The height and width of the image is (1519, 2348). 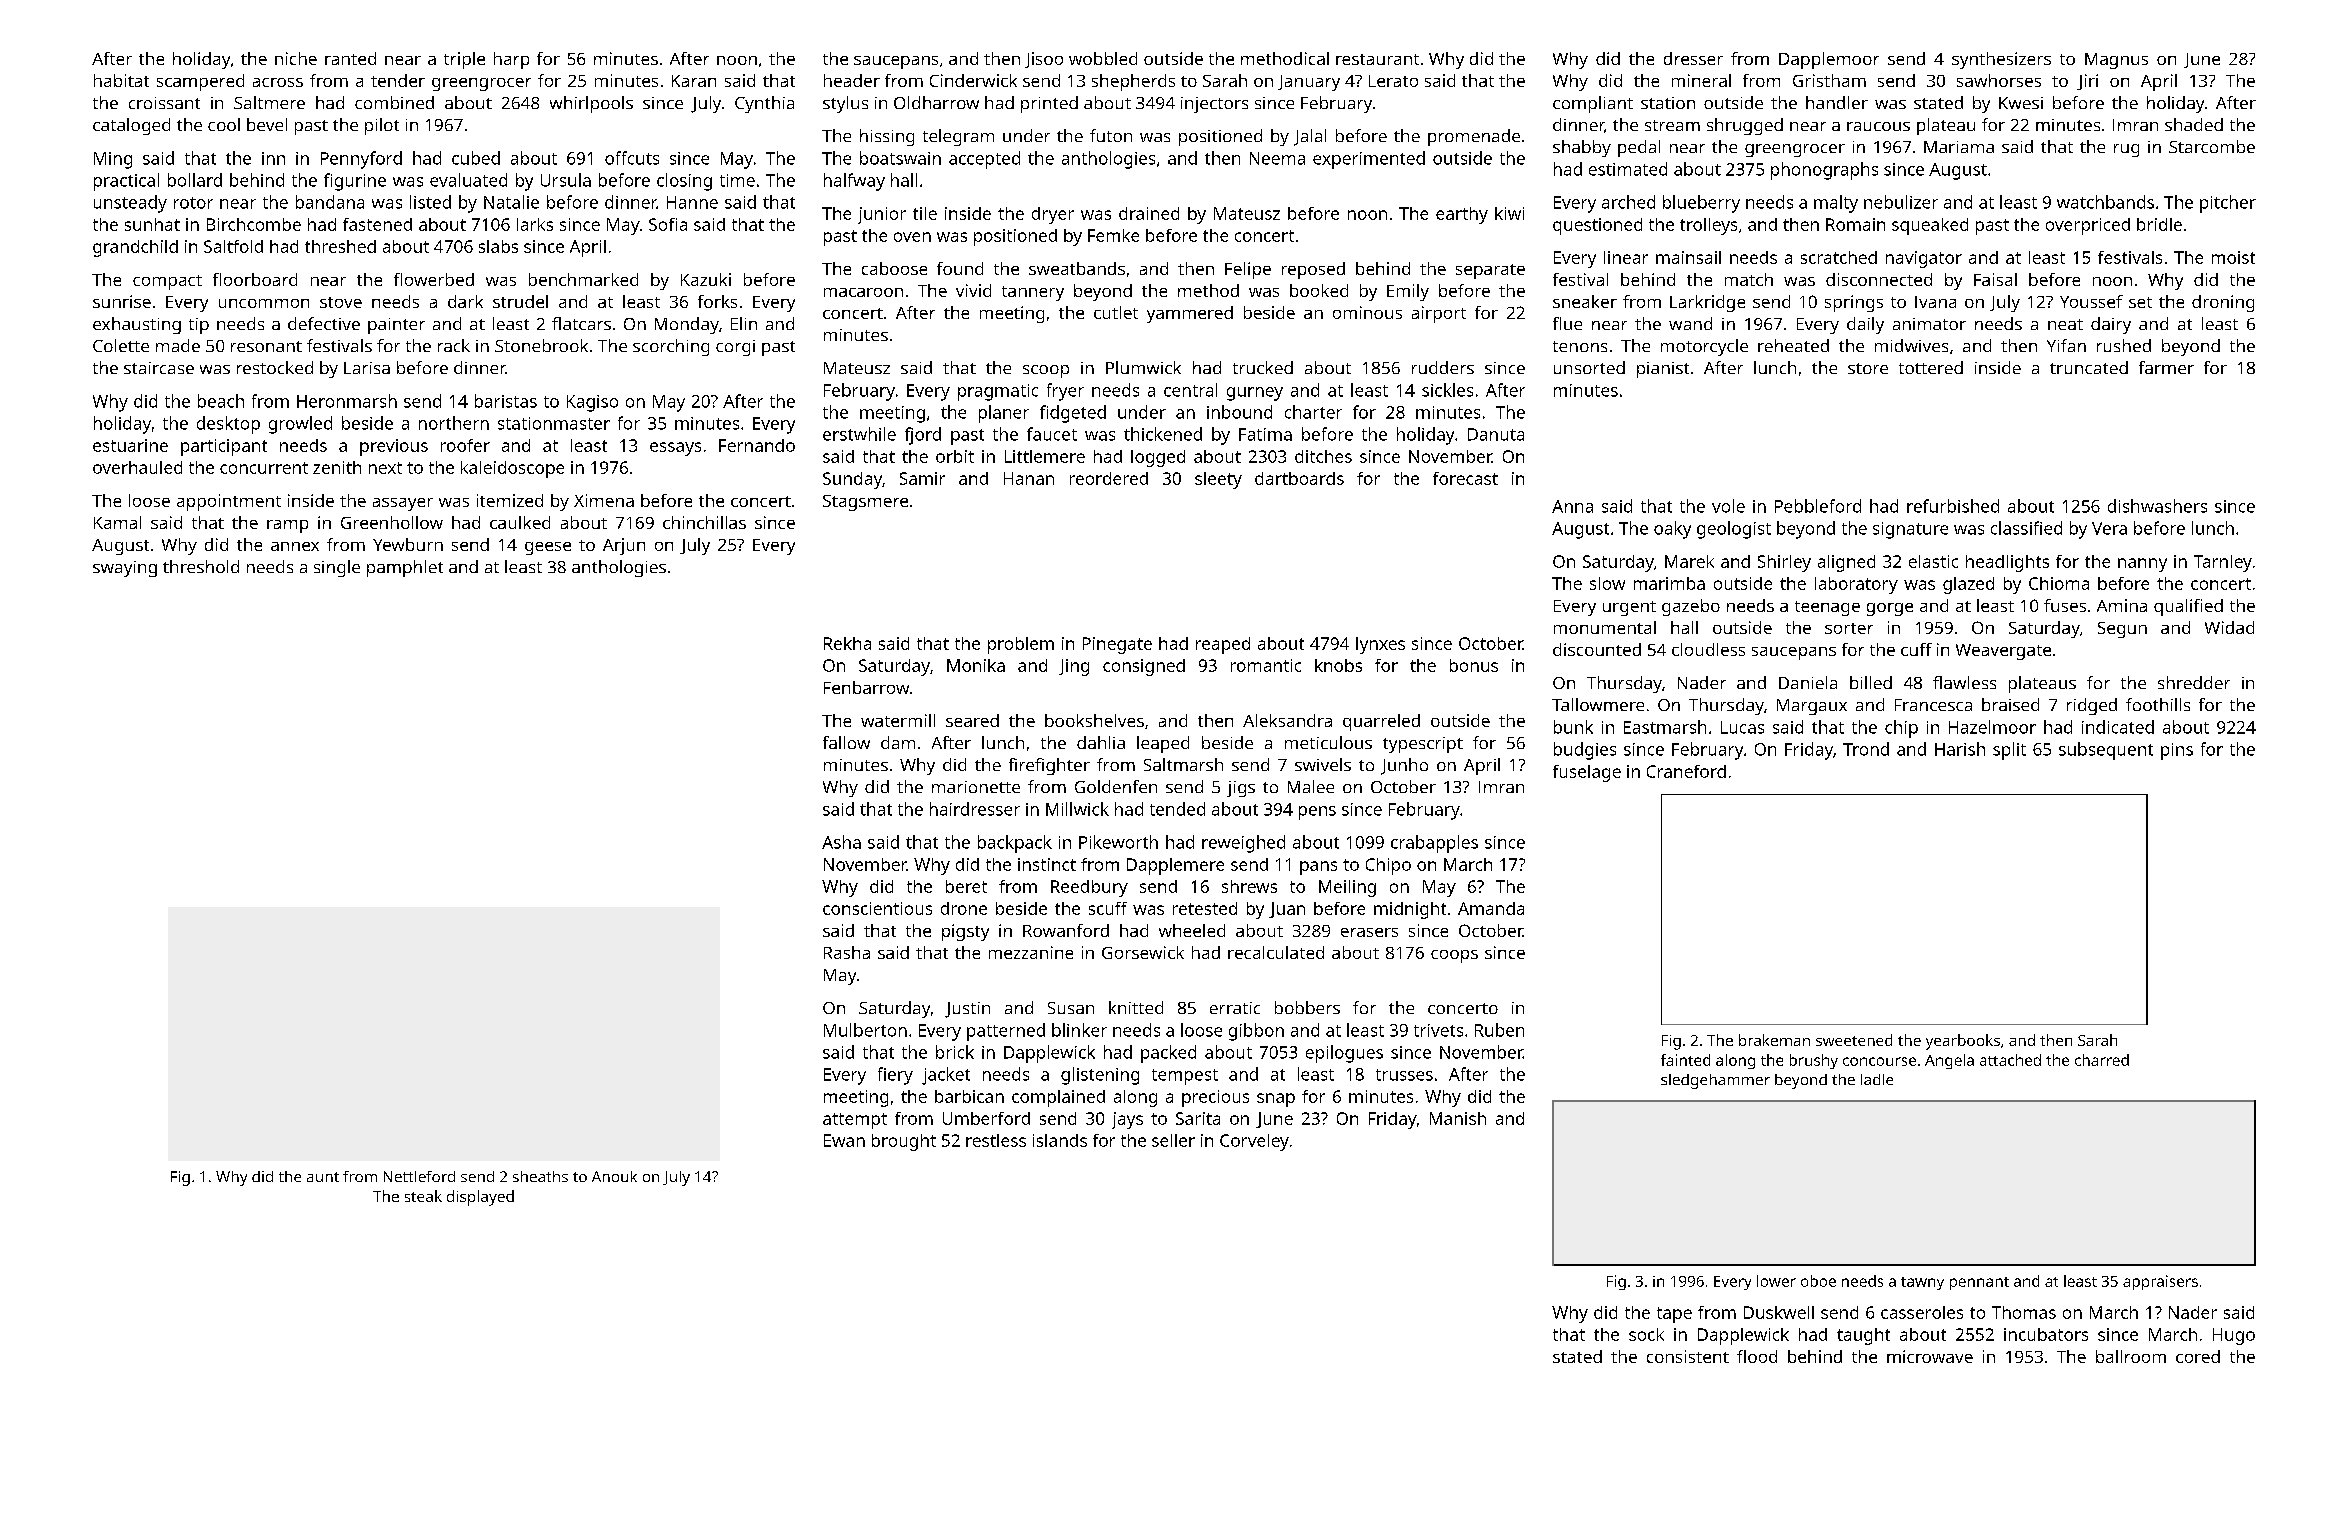 I want to click on fjord, so click(x=923, y=436).
